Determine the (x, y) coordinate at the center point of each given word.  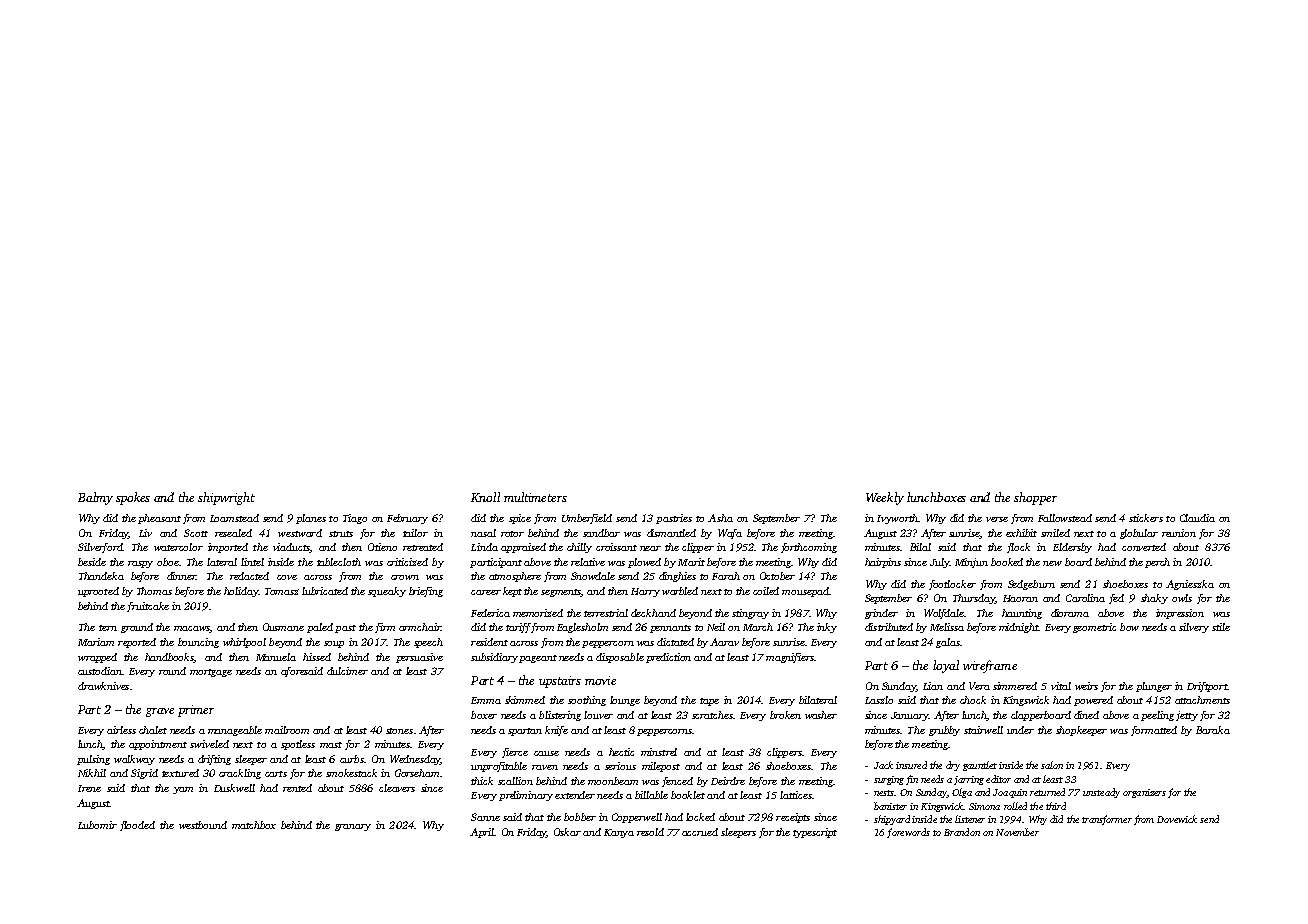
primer (196, 711)
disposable (620, 658)
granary (353, 827)
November (1017, 832)
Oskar (567, 832)
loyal (946, 666)
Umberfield (587, 519)
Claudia (1197, 518)
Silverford (100, 548)
